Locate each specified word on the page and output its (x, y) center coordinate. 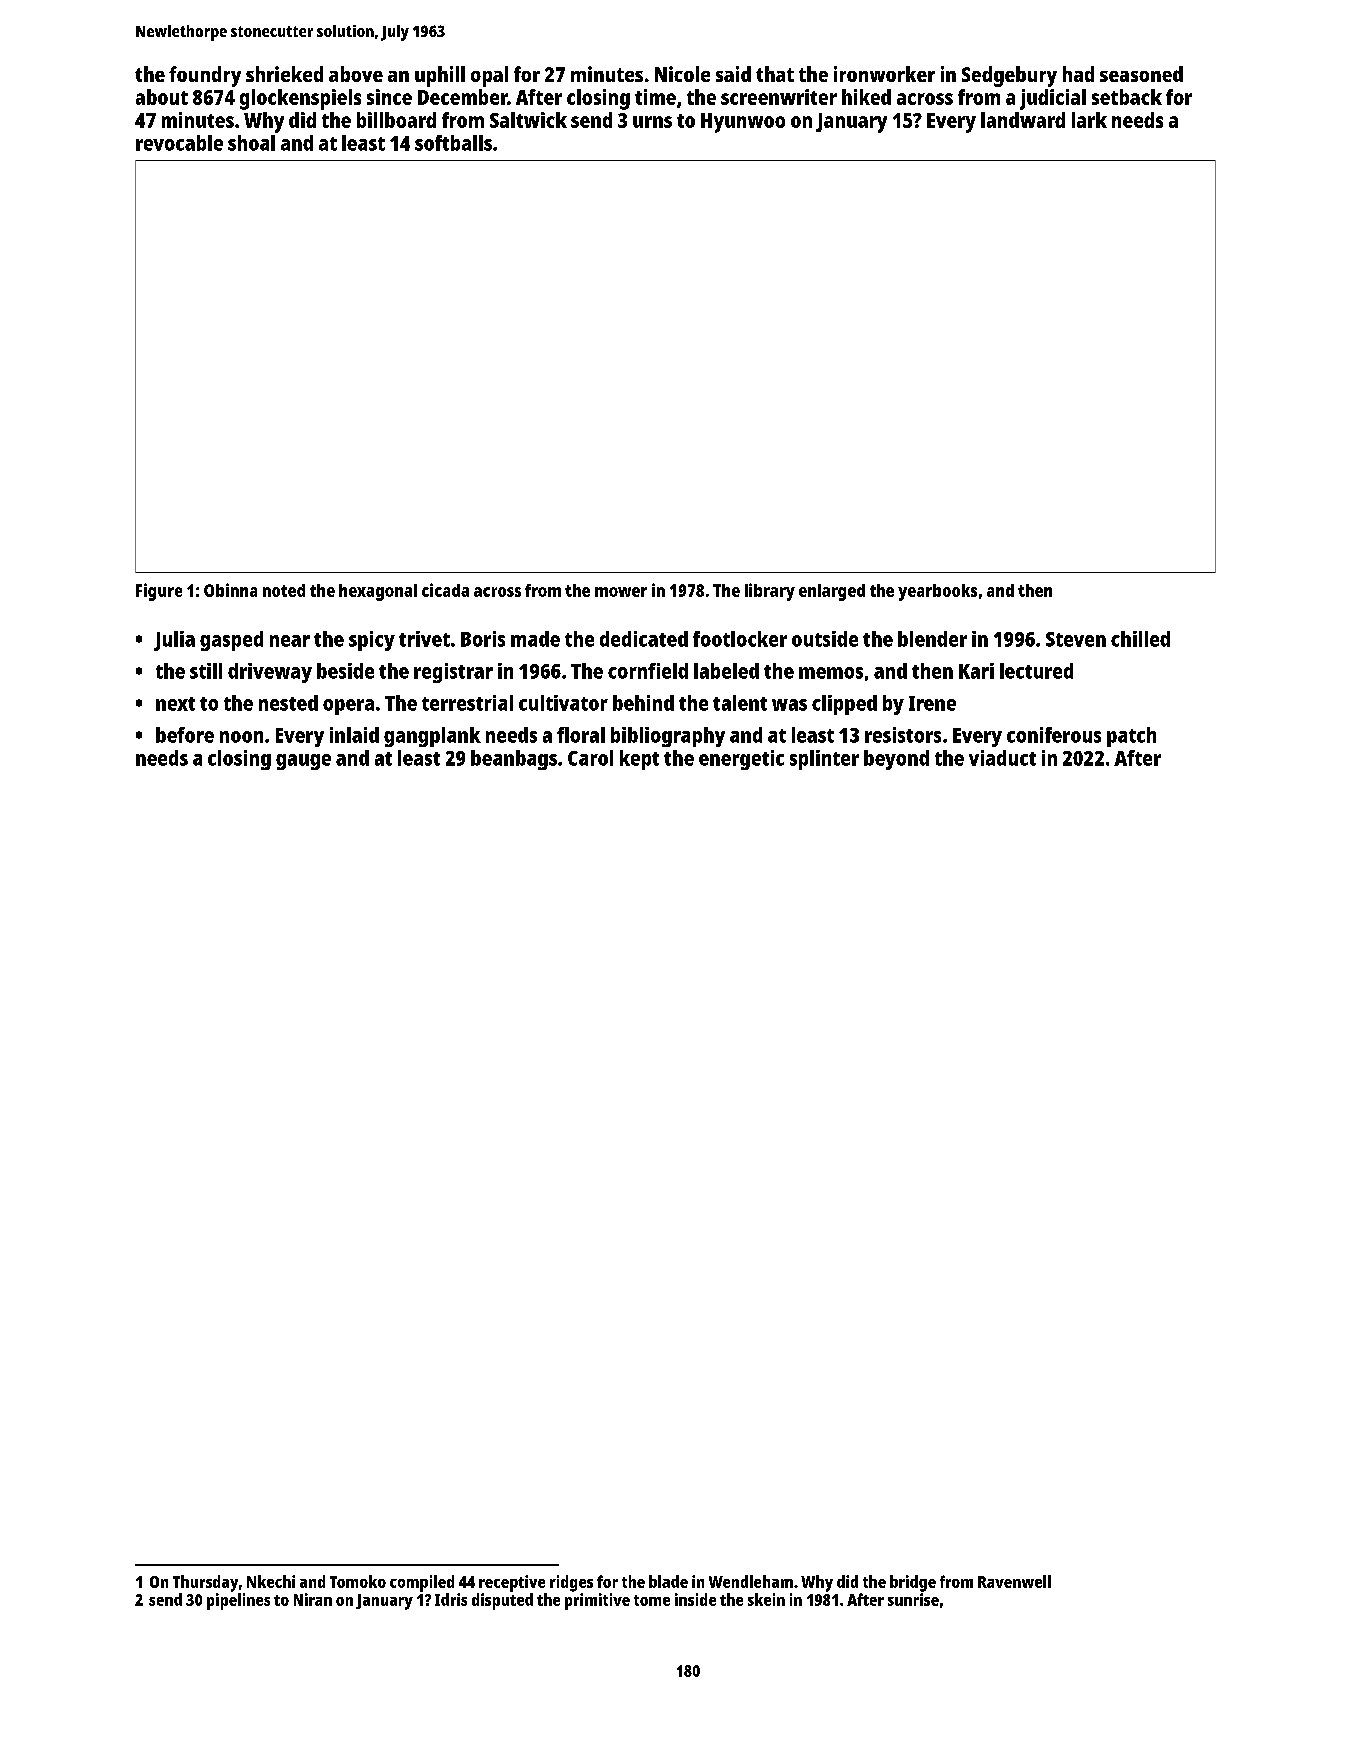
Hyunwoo (743, 123)
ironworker (884, 74)
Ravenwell (1014, 1581)
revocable (179, 143)
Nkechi (271, 1581)
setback (1127, 97)
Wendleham (751, 1581)
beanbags (514, 760)
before (185, 735)
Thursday (205, 1583)
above (356, 74)
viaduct (1002, 758)
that (775, 74)
